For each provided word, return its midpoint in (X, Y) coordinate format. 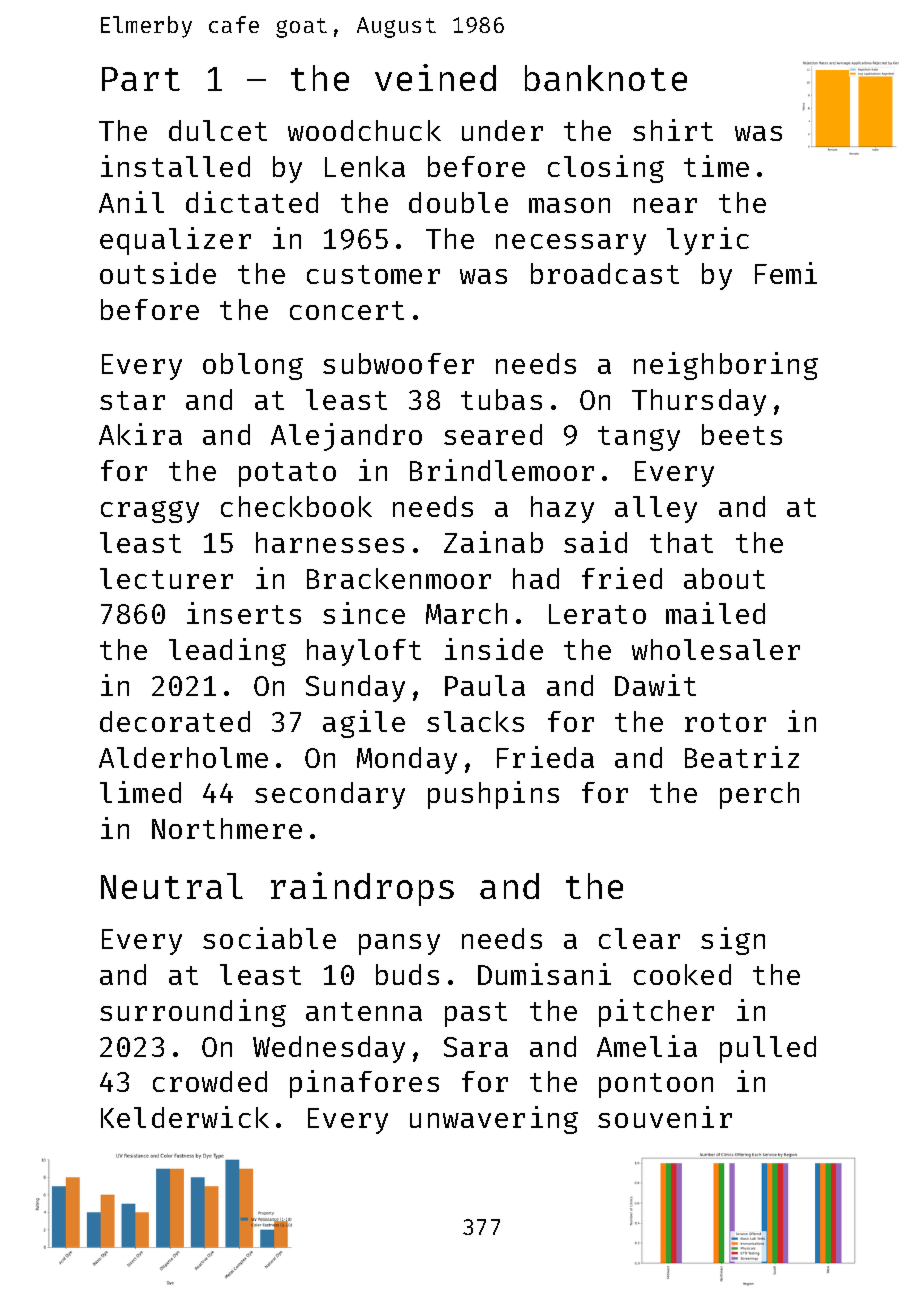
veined (435, 77)
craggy (150, 512)
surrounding (193, 1013)
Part (141, 79)
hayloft (364, 652)
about (724, 578)
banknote (606, 78)
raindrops (362, 889)
